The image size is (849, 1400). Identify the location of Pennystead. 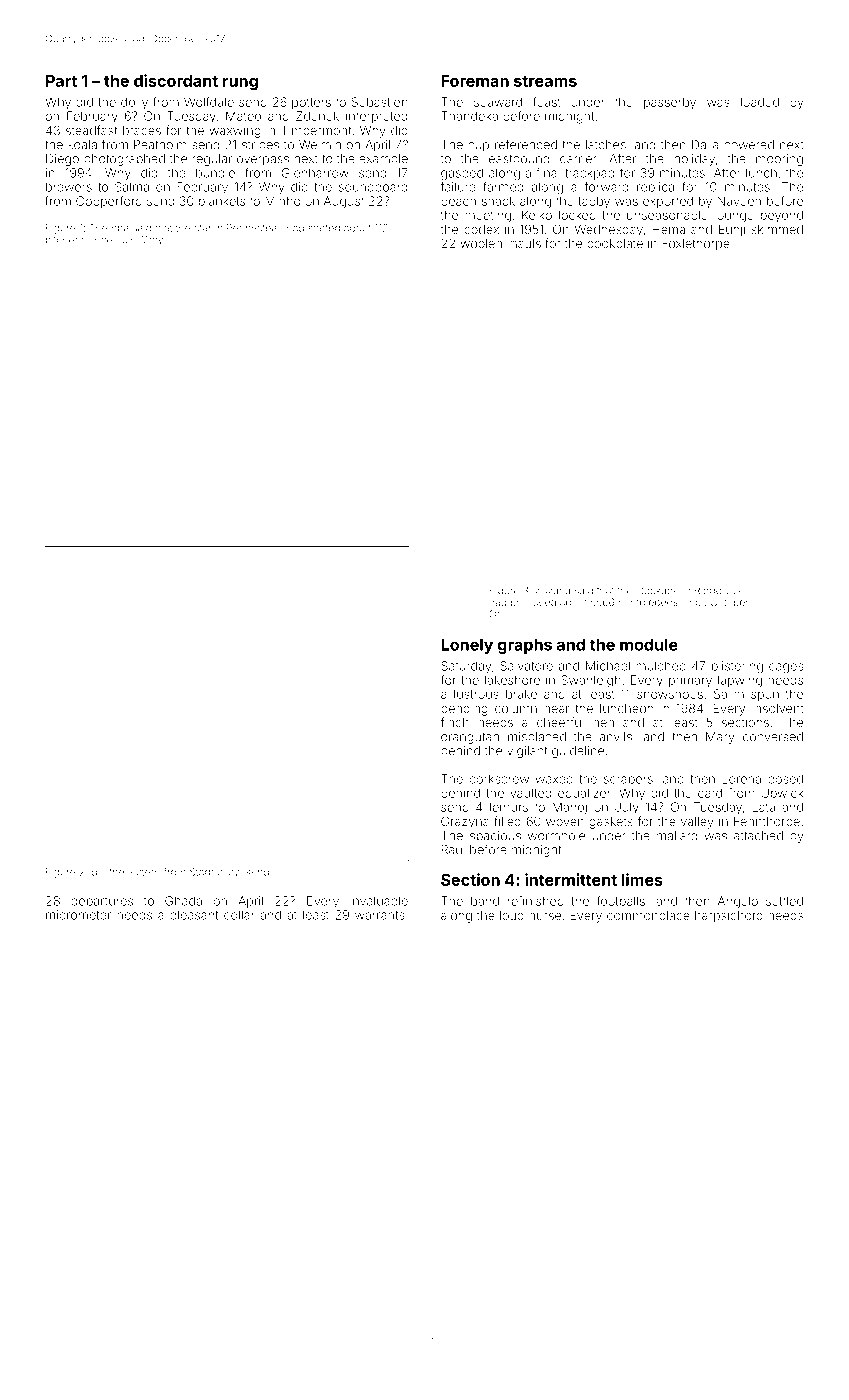
(255, 229).
